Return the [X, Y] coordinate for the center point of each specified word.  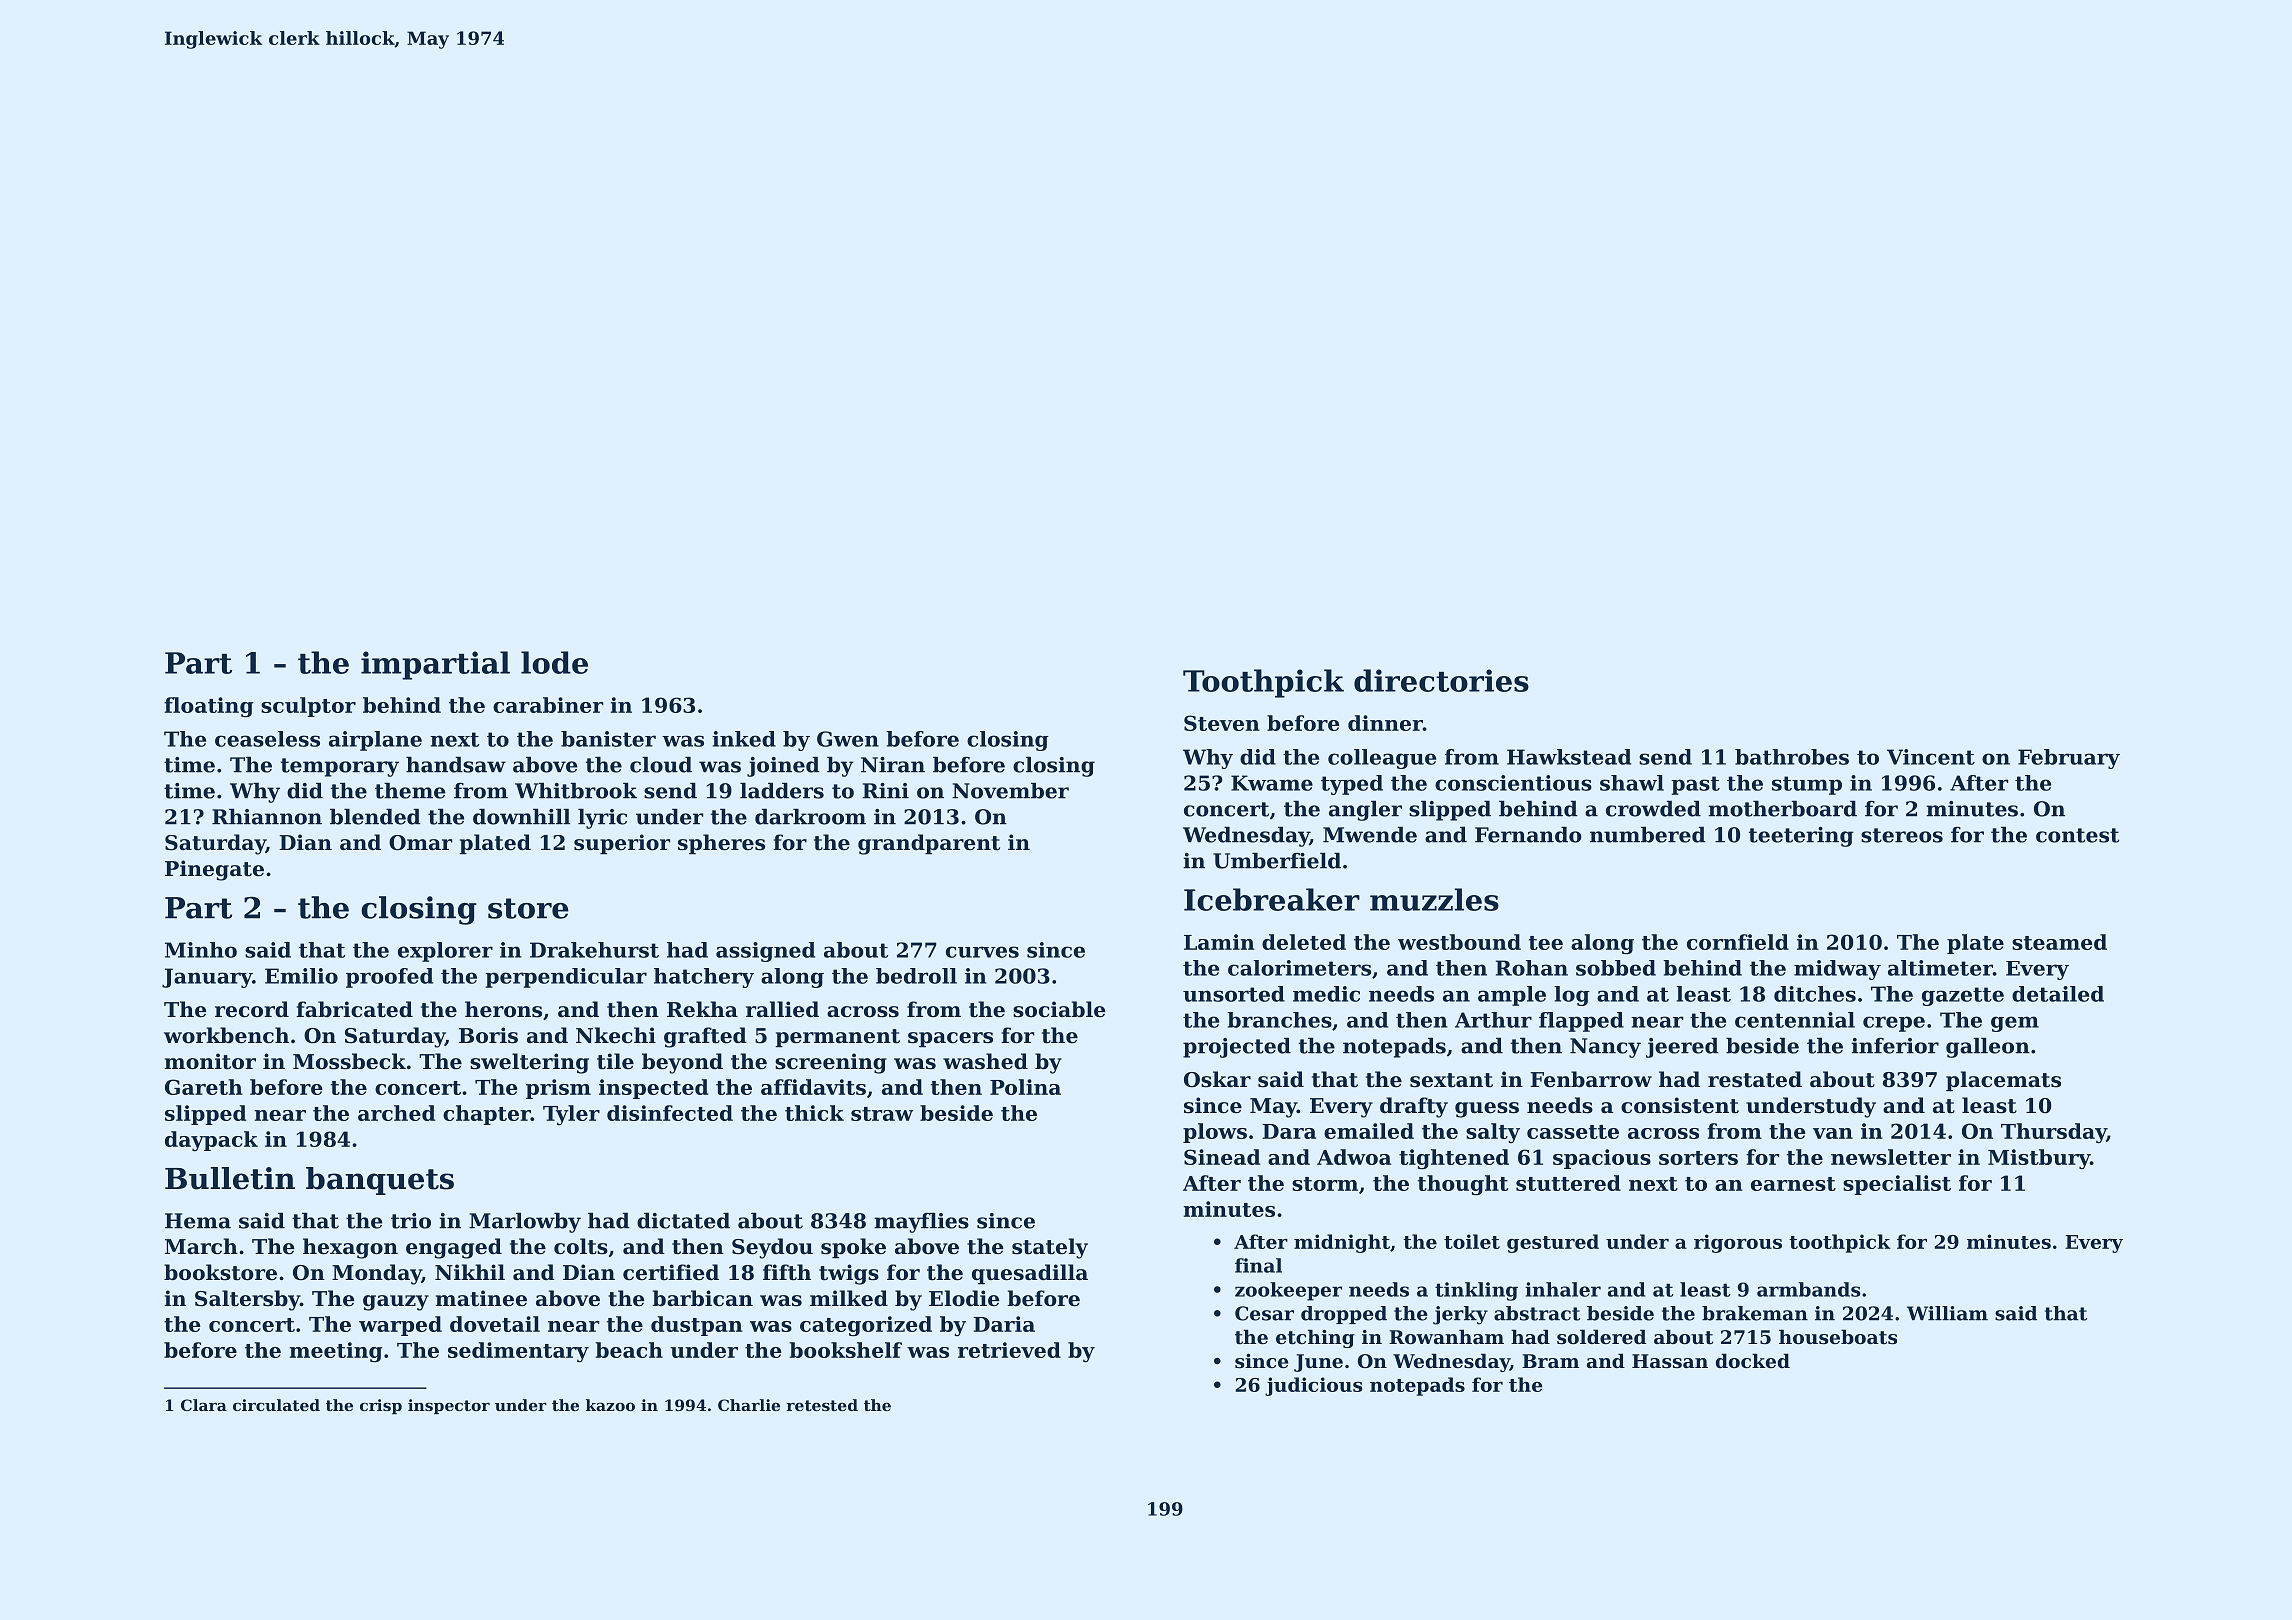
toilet [1472, 1241]
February [2069, 759]
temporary [340, 767]
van [1833, 1133]
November [1010, 790]
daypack [211, 1141]
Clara [204, 1405]
